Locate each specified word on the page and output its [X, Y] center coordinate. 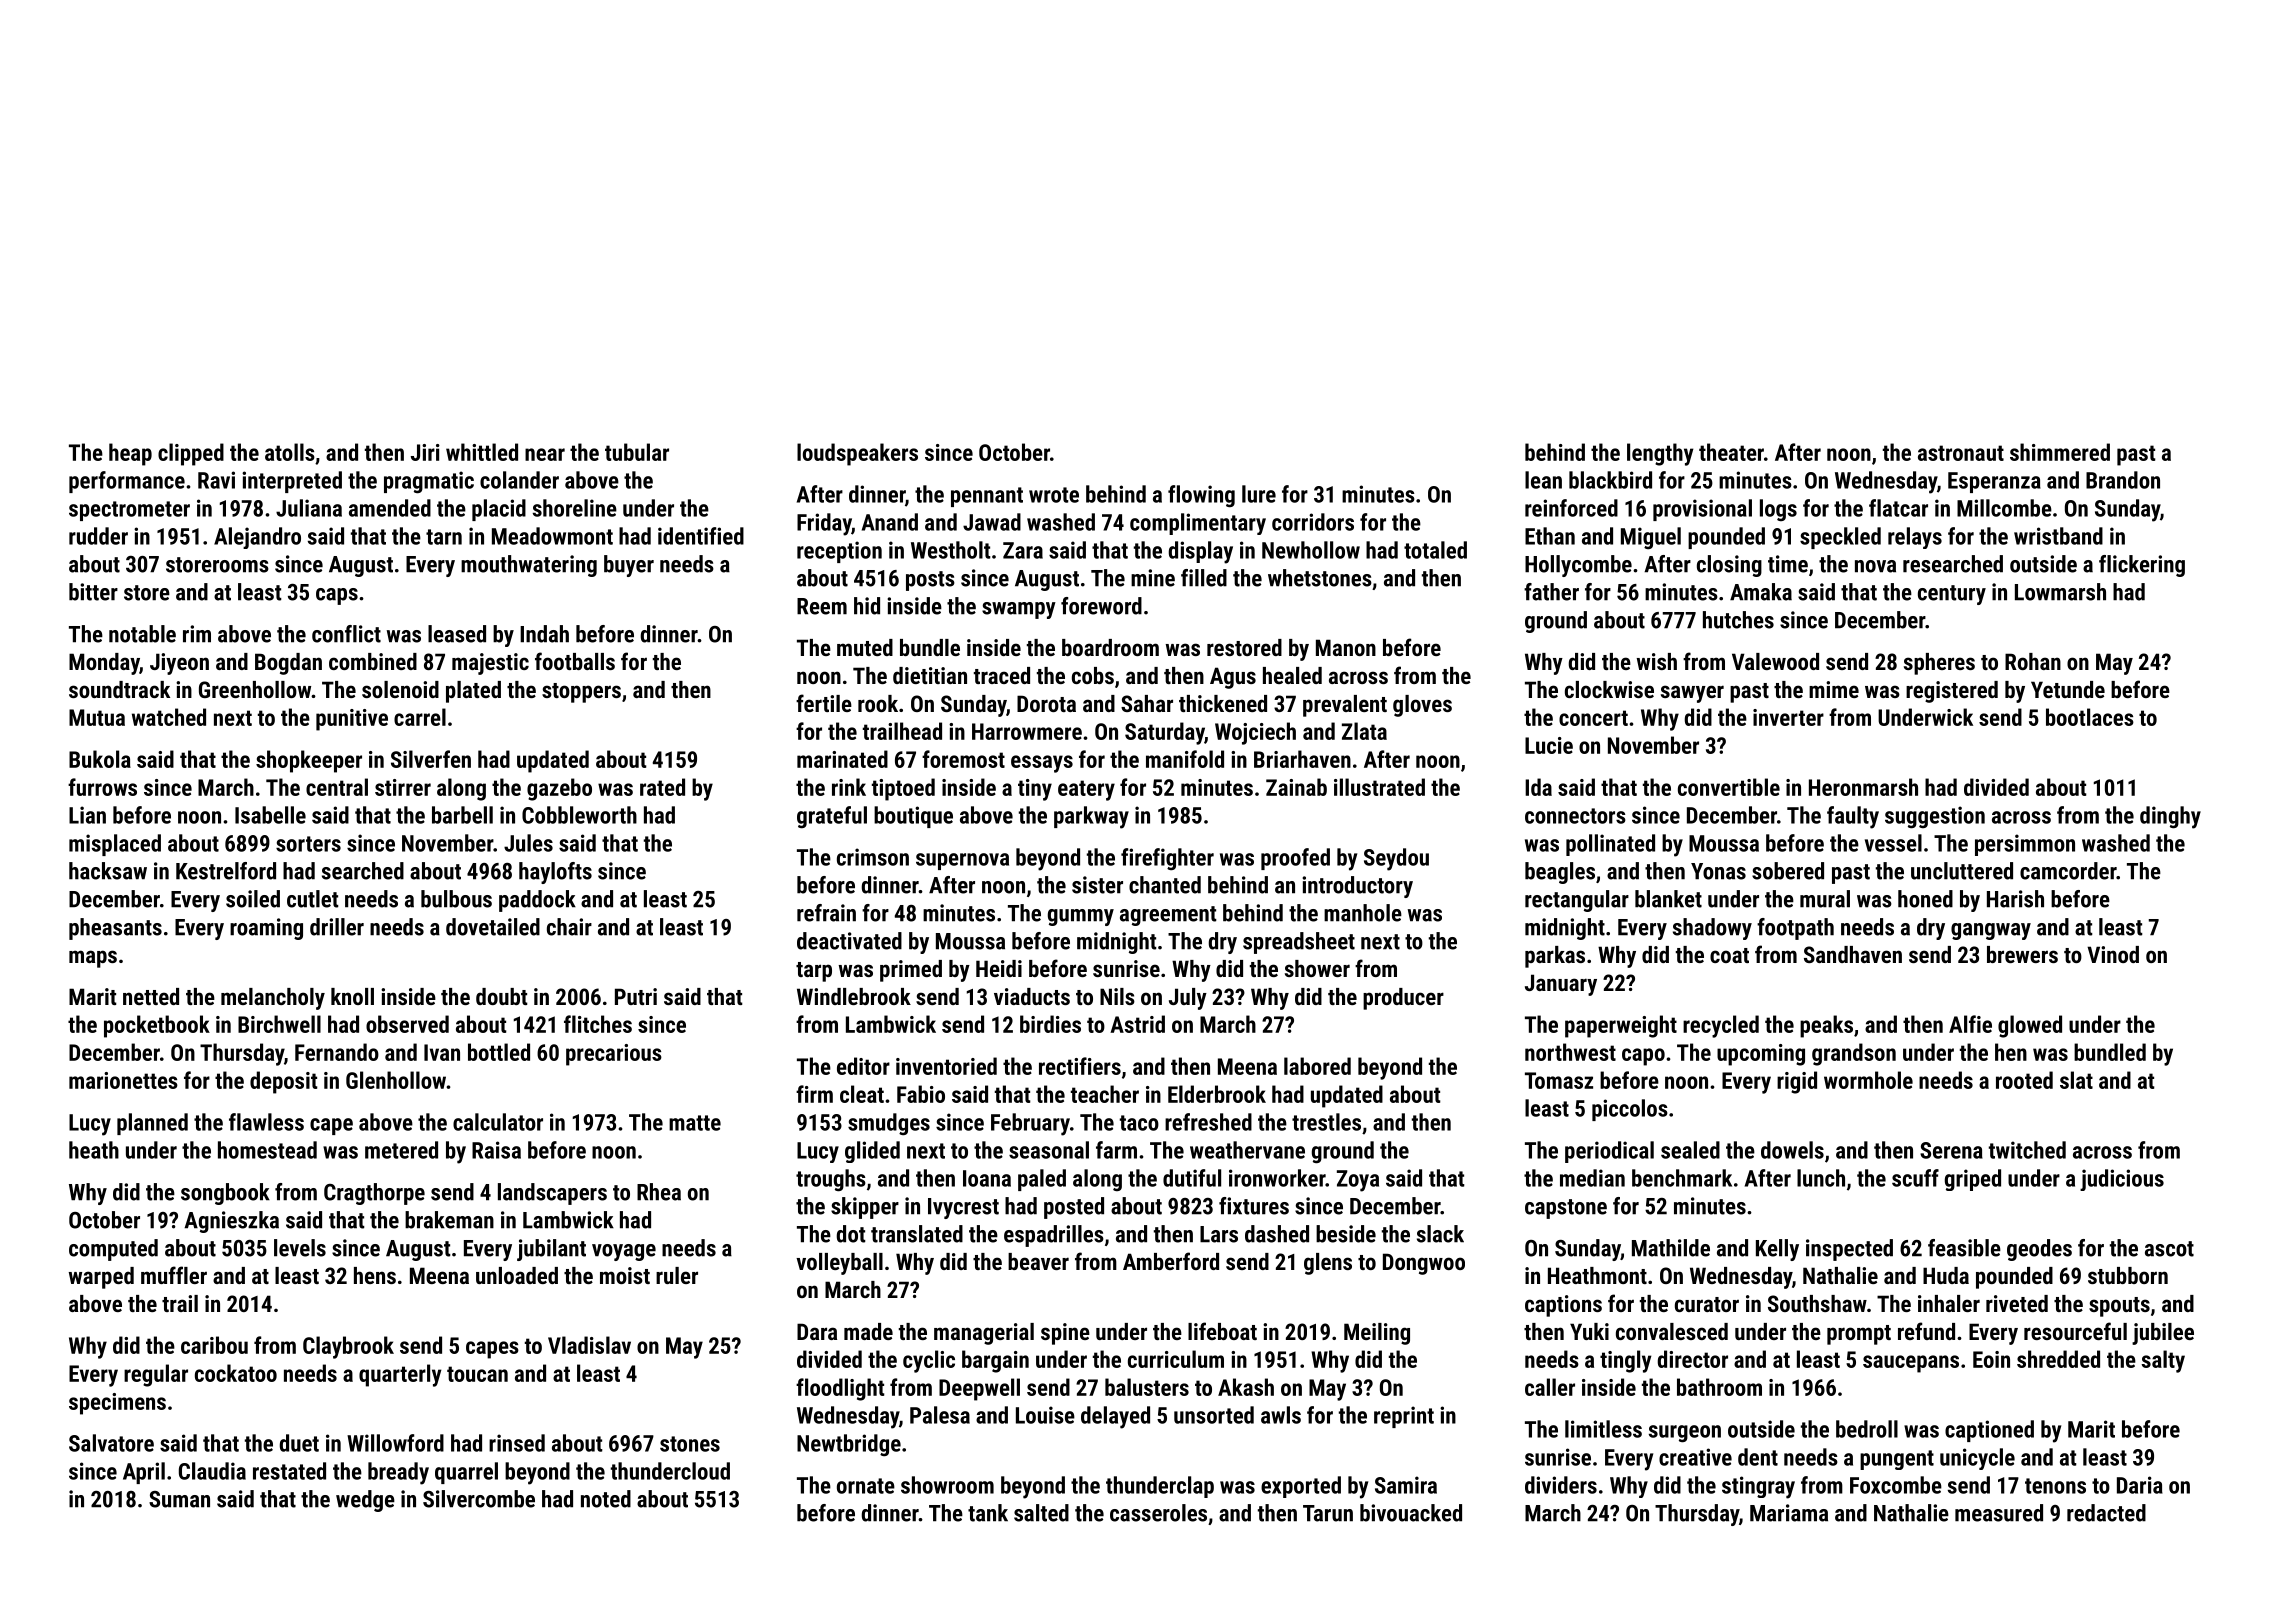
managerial [984, 1334]
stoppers [581, 693]
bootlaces [2090, 717]
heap [130, 454]
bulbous [456, 899]
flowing [1201, 496]
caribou [214, 1345]
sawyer [1692, 694]
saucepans [1911, 1364]
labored [1317, 1066]
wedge [365, 1501]
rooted [2024, 1080]
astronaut [1961, 453]
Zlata [1364, 731]
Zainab [1296, 787]
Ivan [442, 1052]
